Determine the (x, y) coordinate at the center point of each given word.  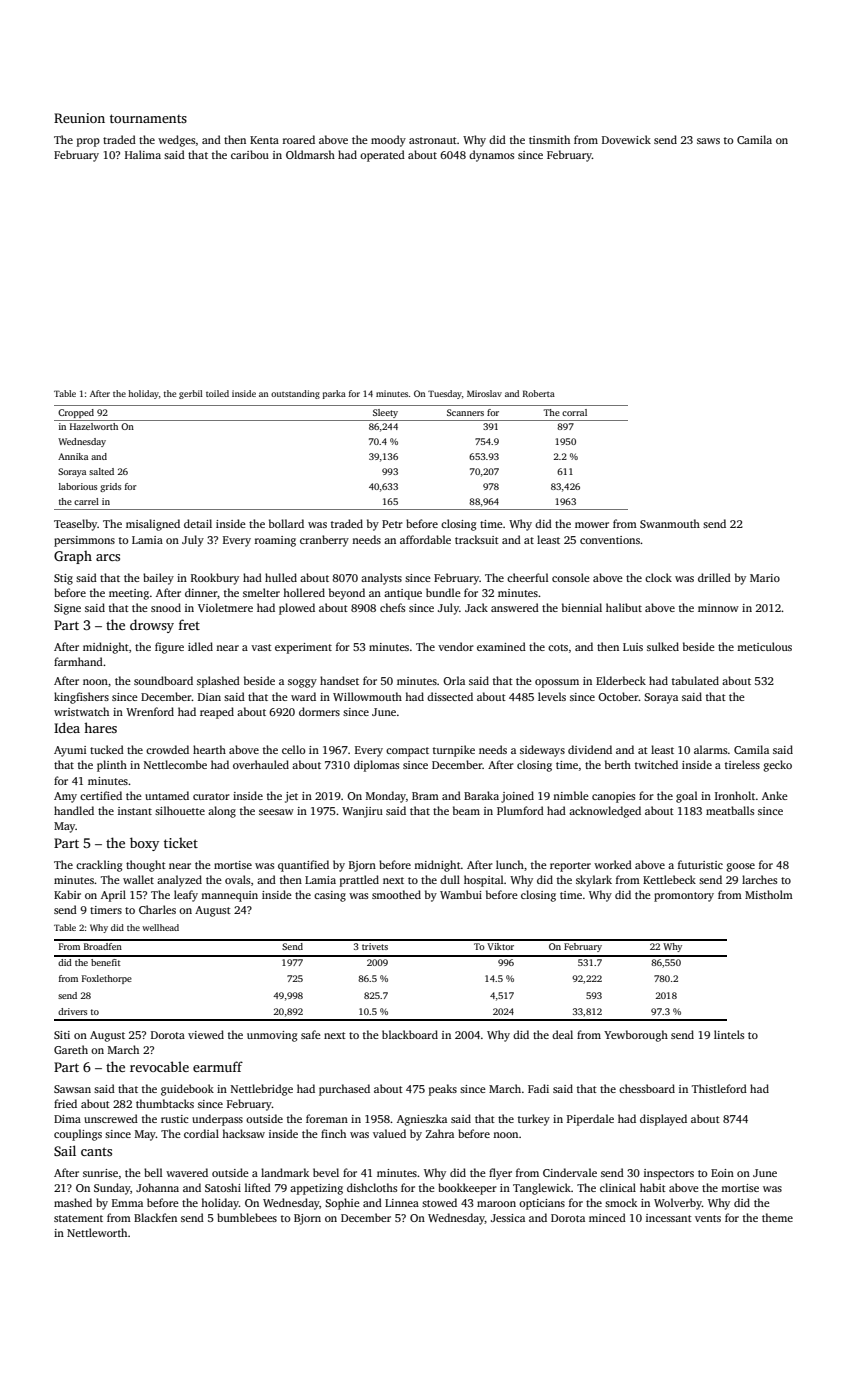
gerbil (191, 394)
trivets (375, 946)
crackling (99, 866)
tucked (107, 749)
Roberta (539, 393)
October (618, 696)
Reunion (79, 118)
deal (562, 1034)
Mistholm (769, 894)
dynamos (491, 156)
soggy (302, 683)
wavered (187, 1172)
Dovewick (626, 139)
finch (333, 1133)
